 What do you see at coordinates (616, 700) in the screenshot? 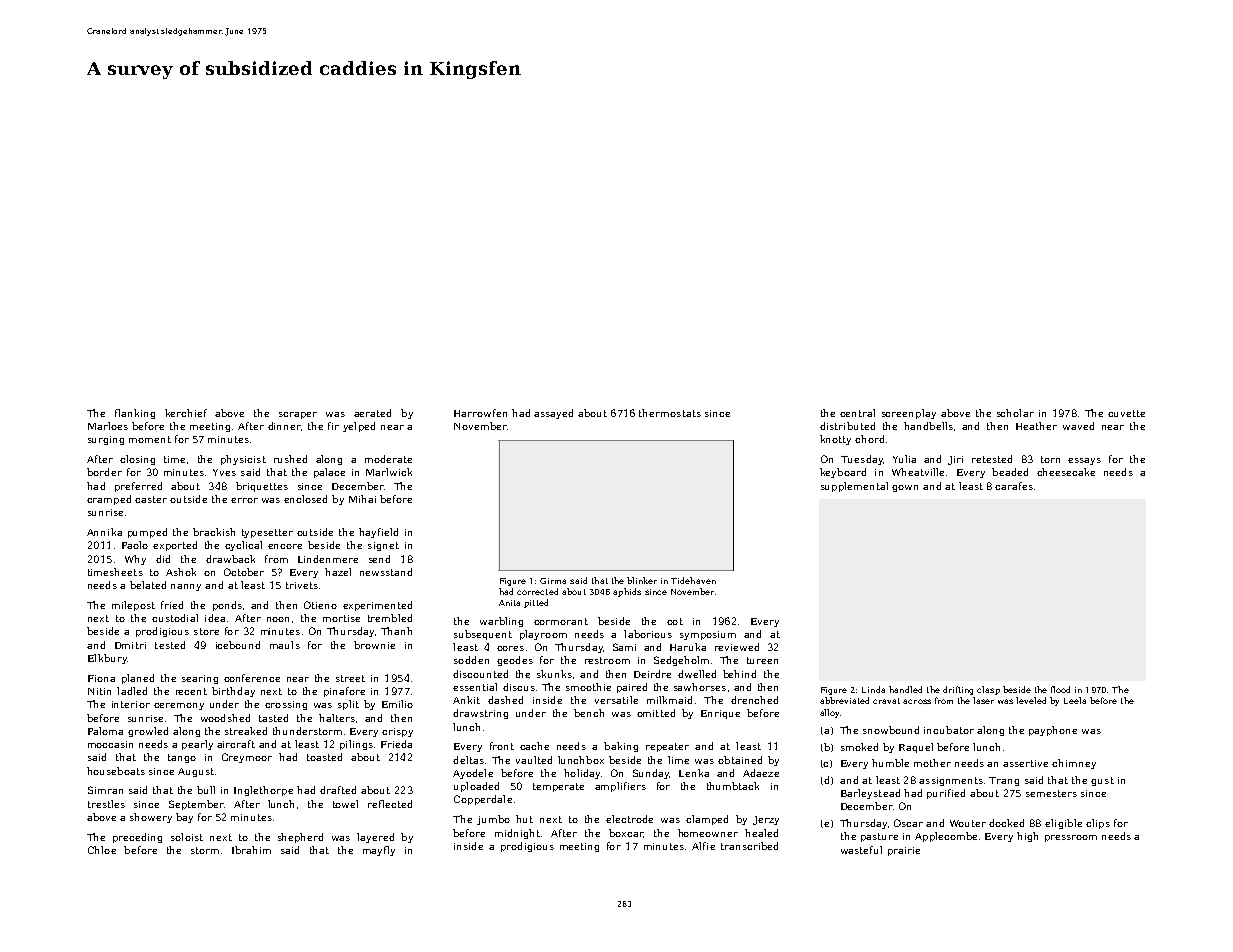
I see `versatile` at bounding box center [616, 700].
